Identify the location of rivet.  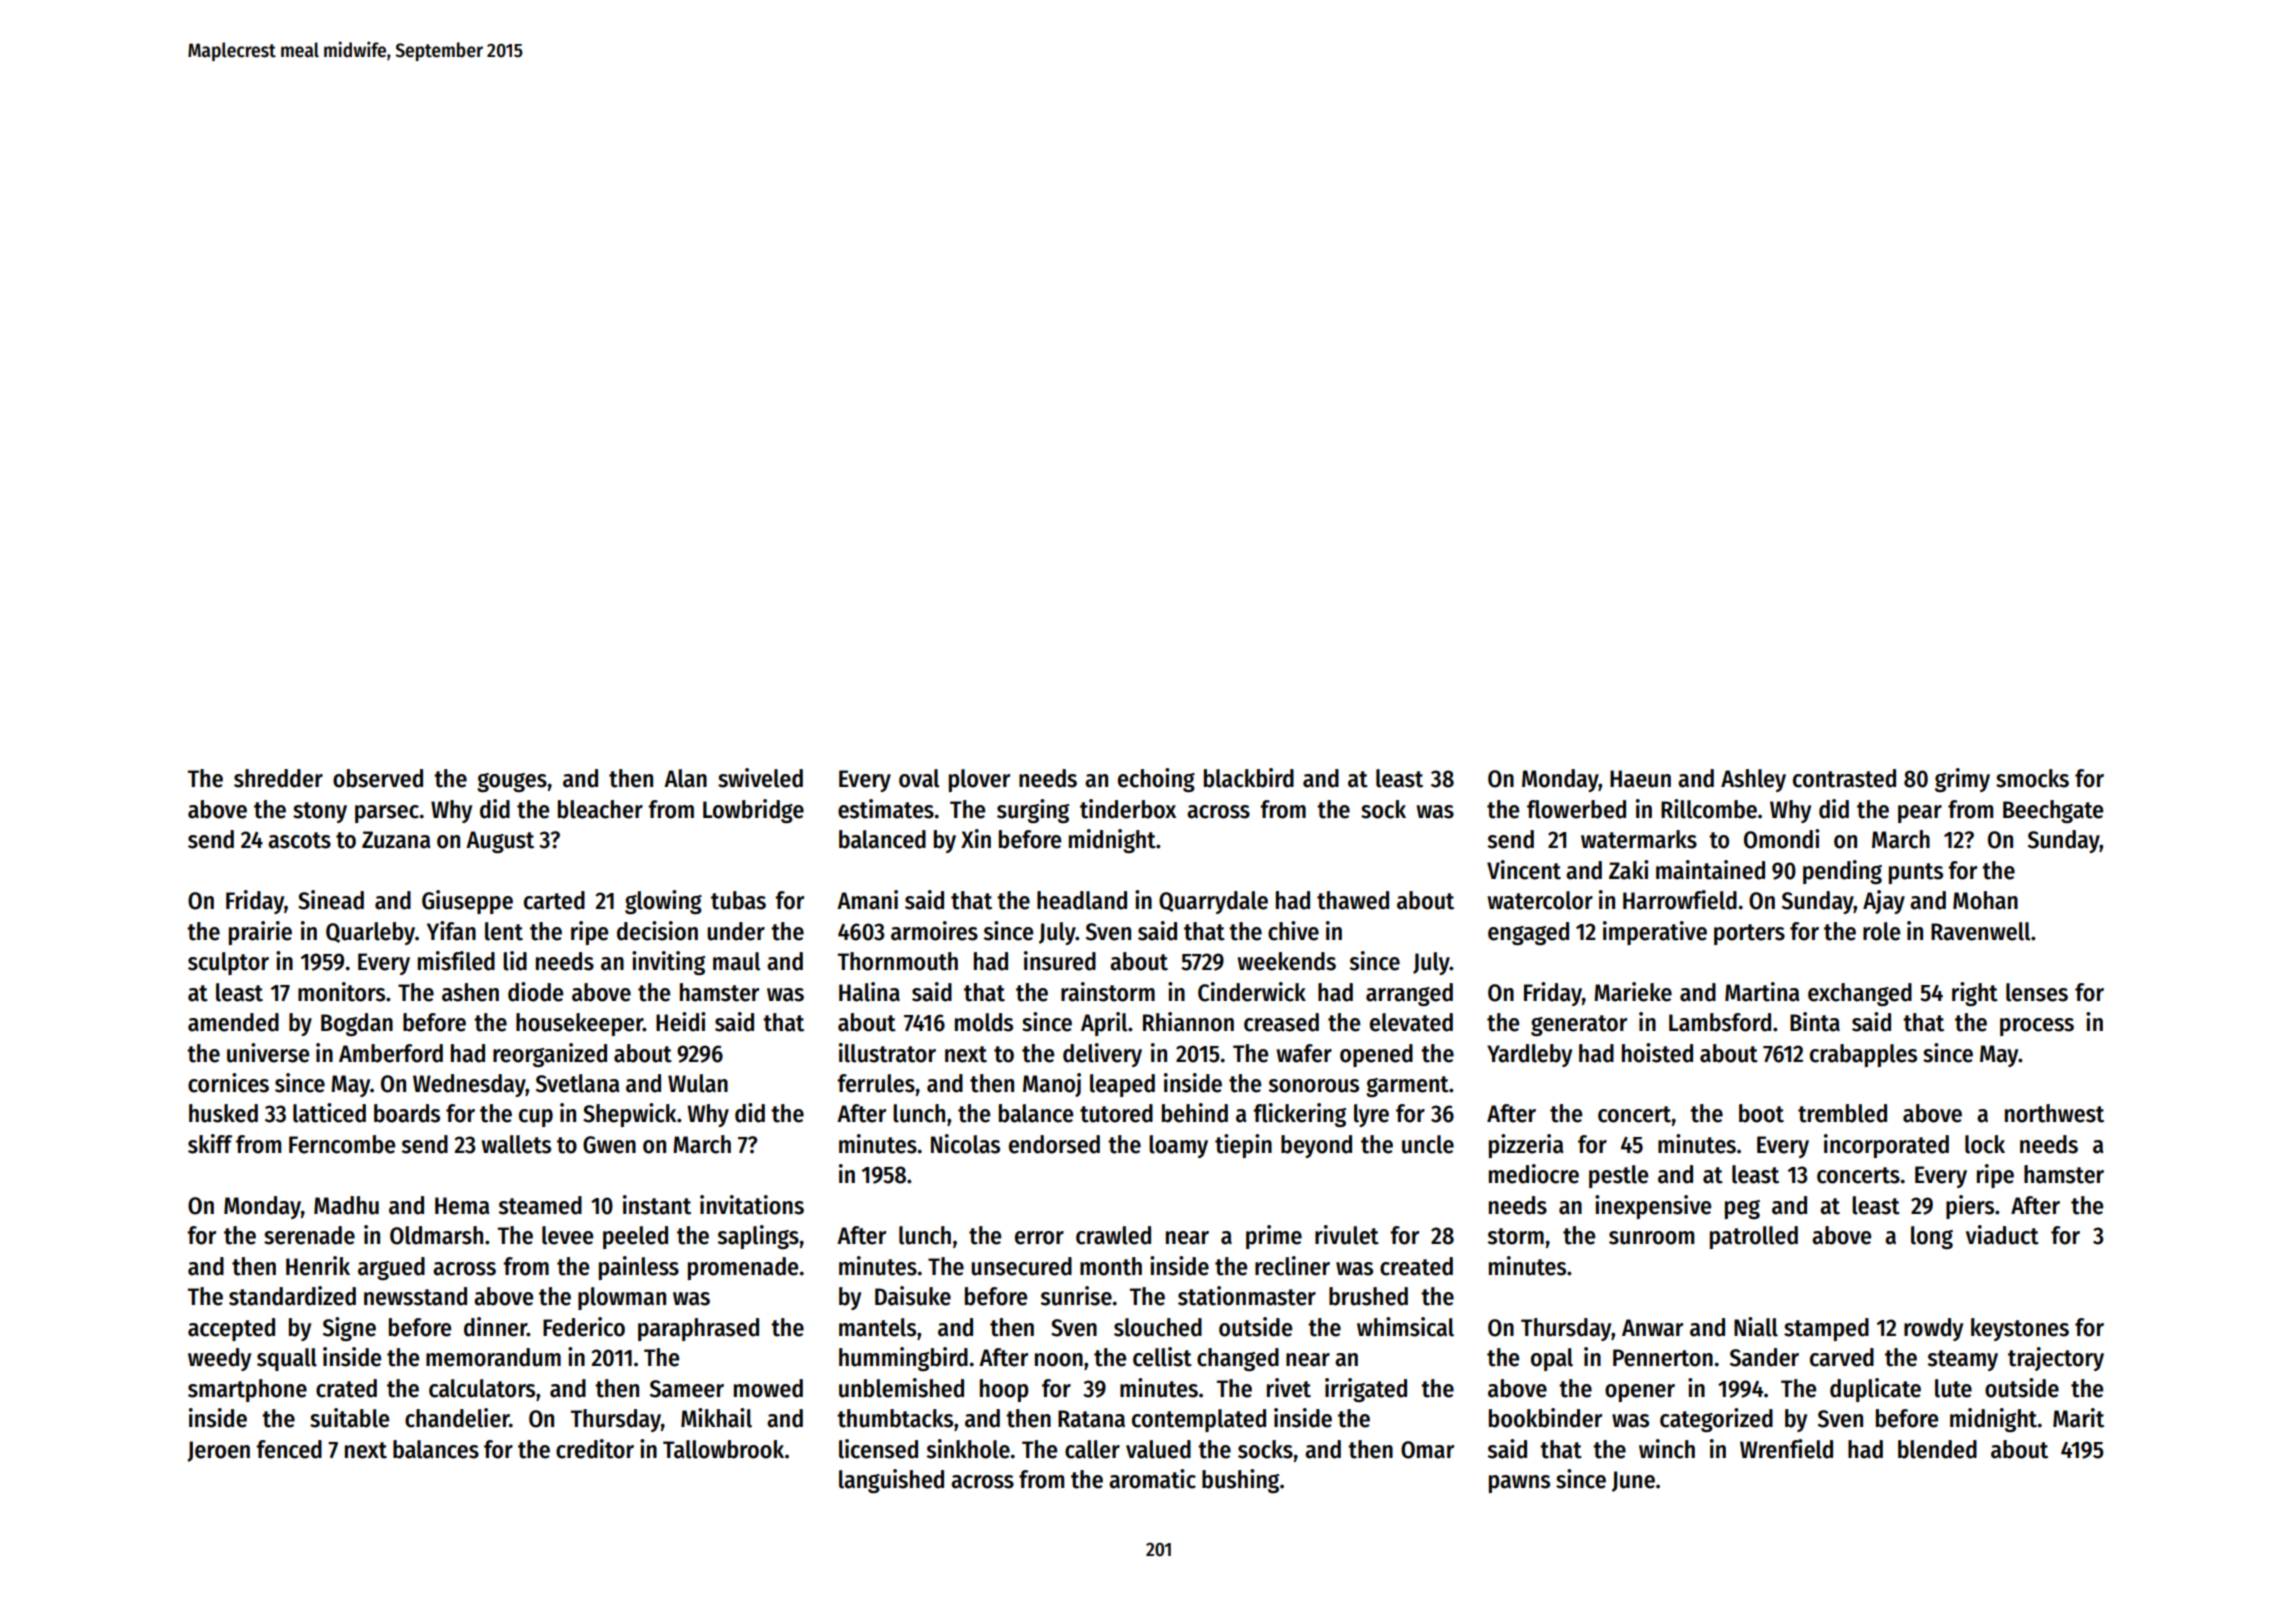
(1289, 1388).
